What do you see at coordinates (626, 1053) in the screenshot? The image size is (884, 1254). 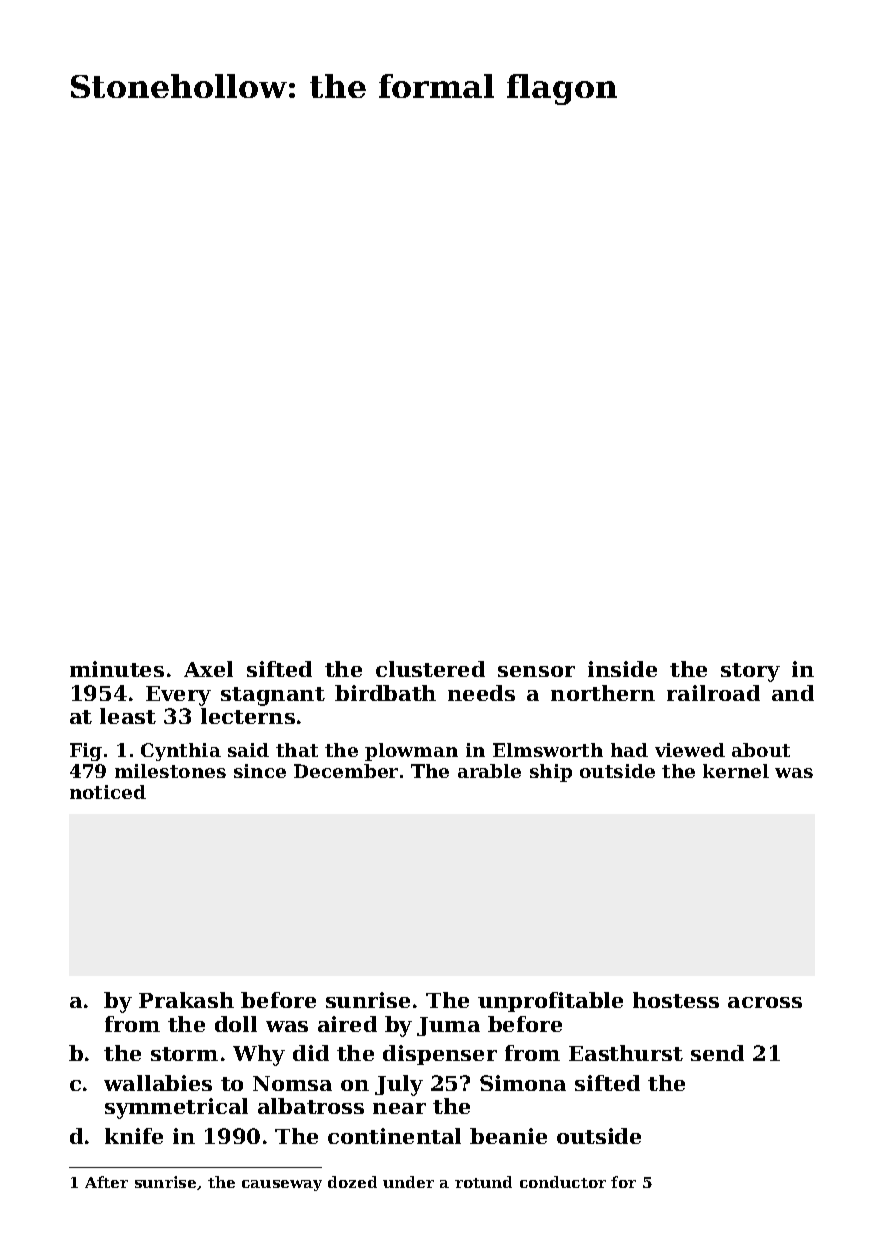 I see `Easthurst` at bounding box center [626, 1053].
